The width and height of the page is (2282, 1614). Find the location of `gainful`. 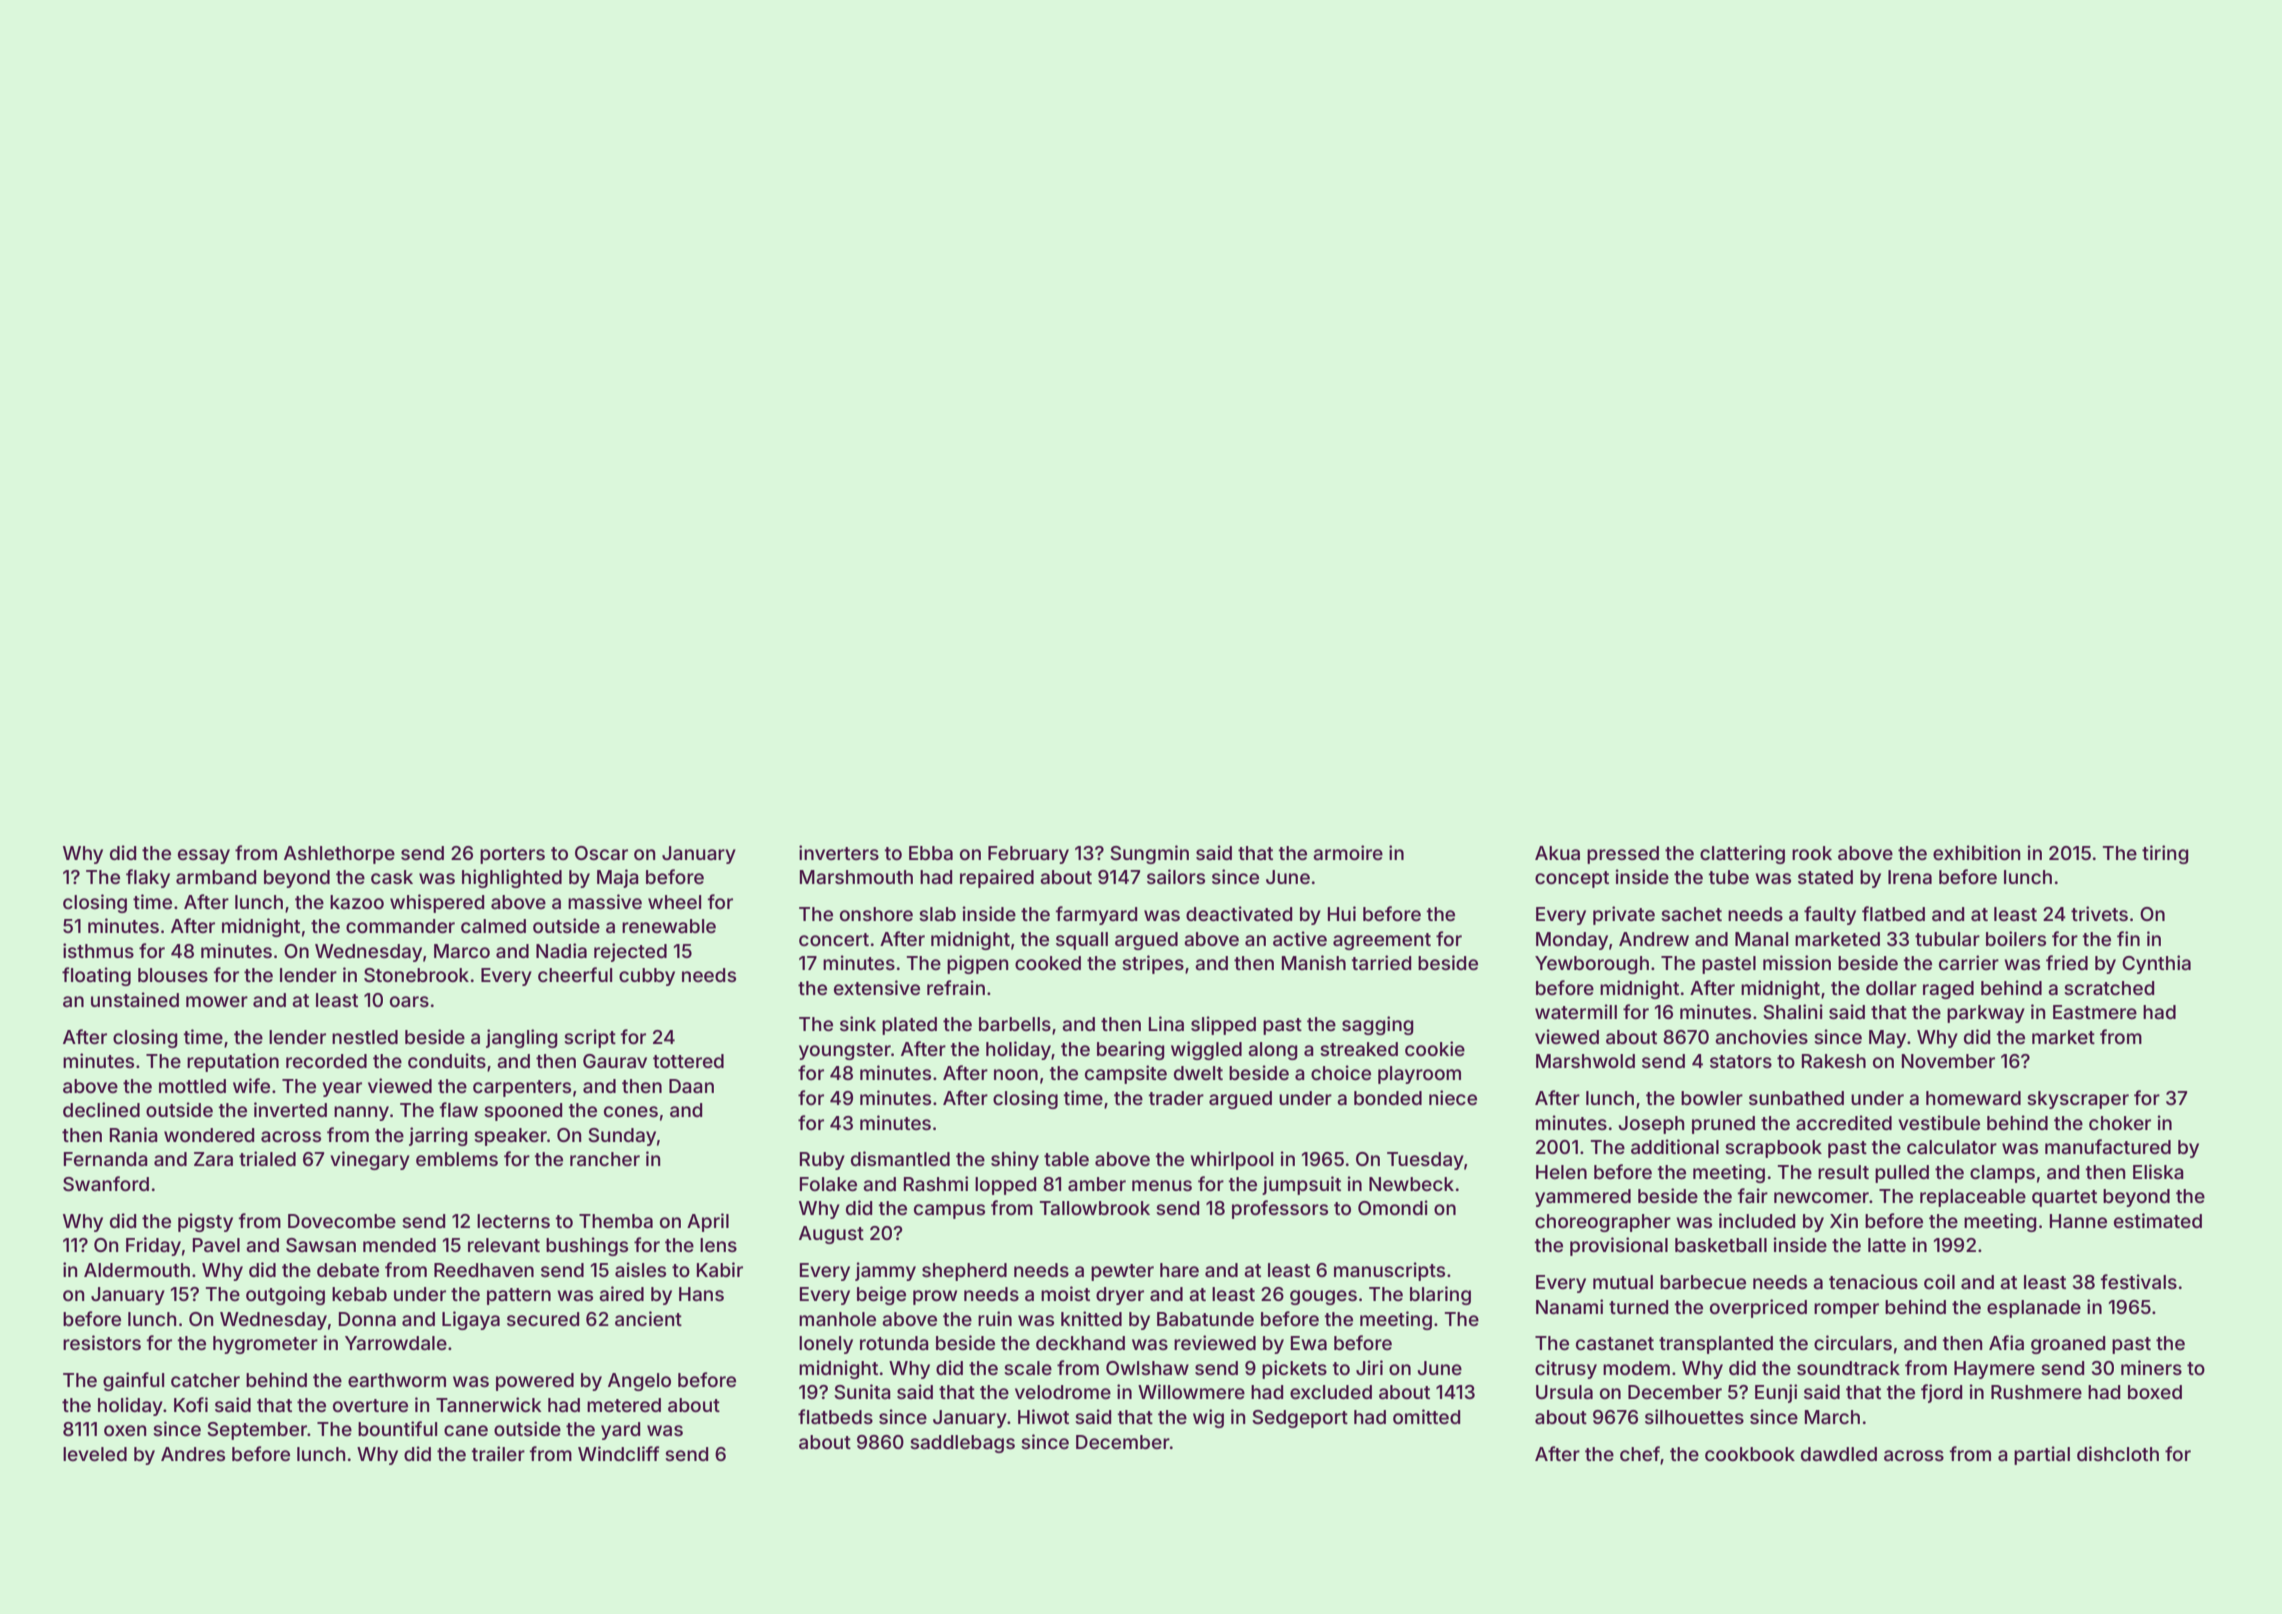

gainful is located at coordinates (133, 1381).
